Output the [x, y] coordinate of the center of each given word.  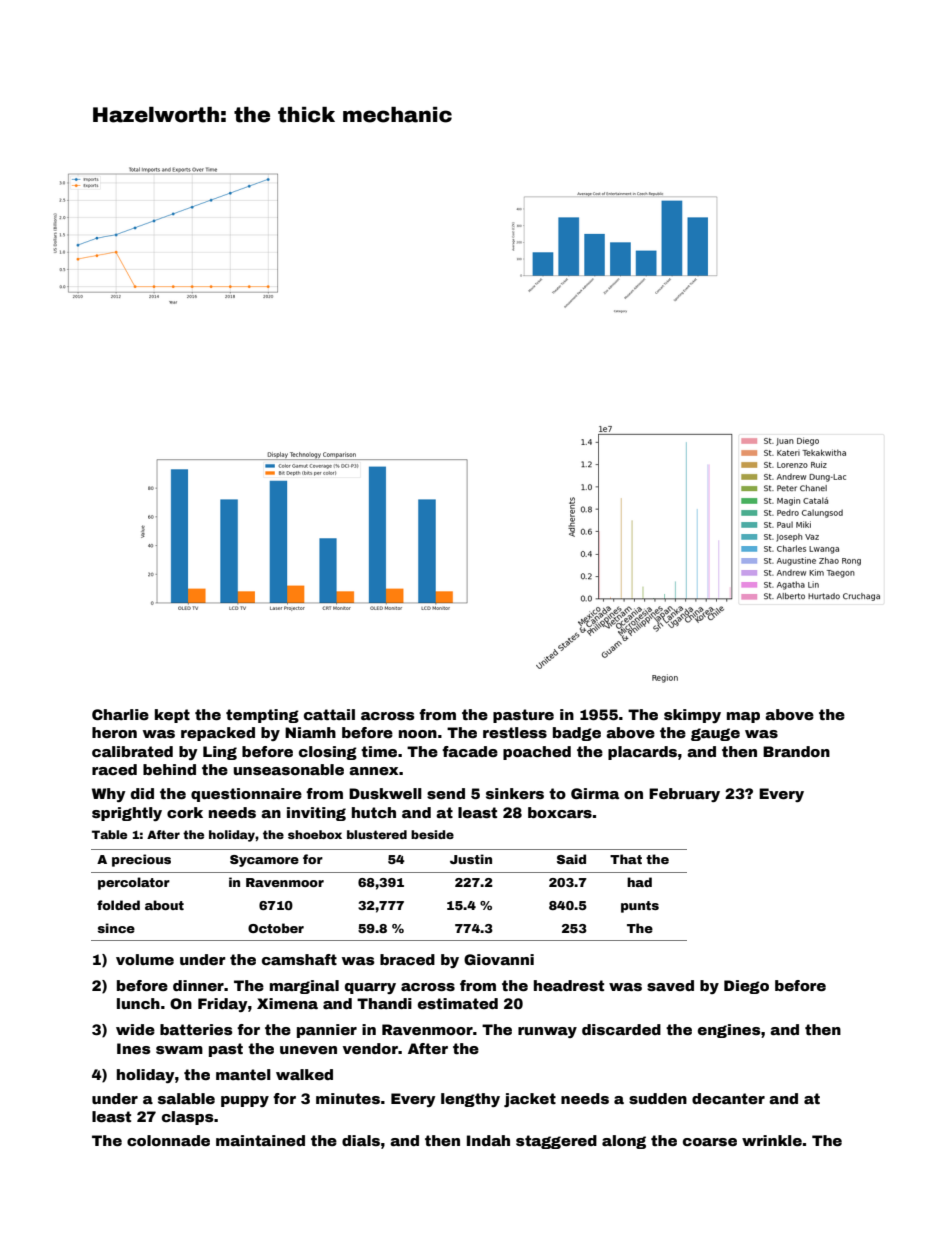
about [164, 905]
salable [186, 1098]
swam [179, 1050]
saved [670, 985]
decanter [728, 1098]
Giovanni [499, 959]
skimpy [692, 716]
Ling [220, 753]
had [639, 882]
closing [328, 753]
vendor [370, 1048]
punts [640, 907]
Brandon [796, 751]
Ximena [287, 1003]
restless [515, 732]
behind [169, 769]
